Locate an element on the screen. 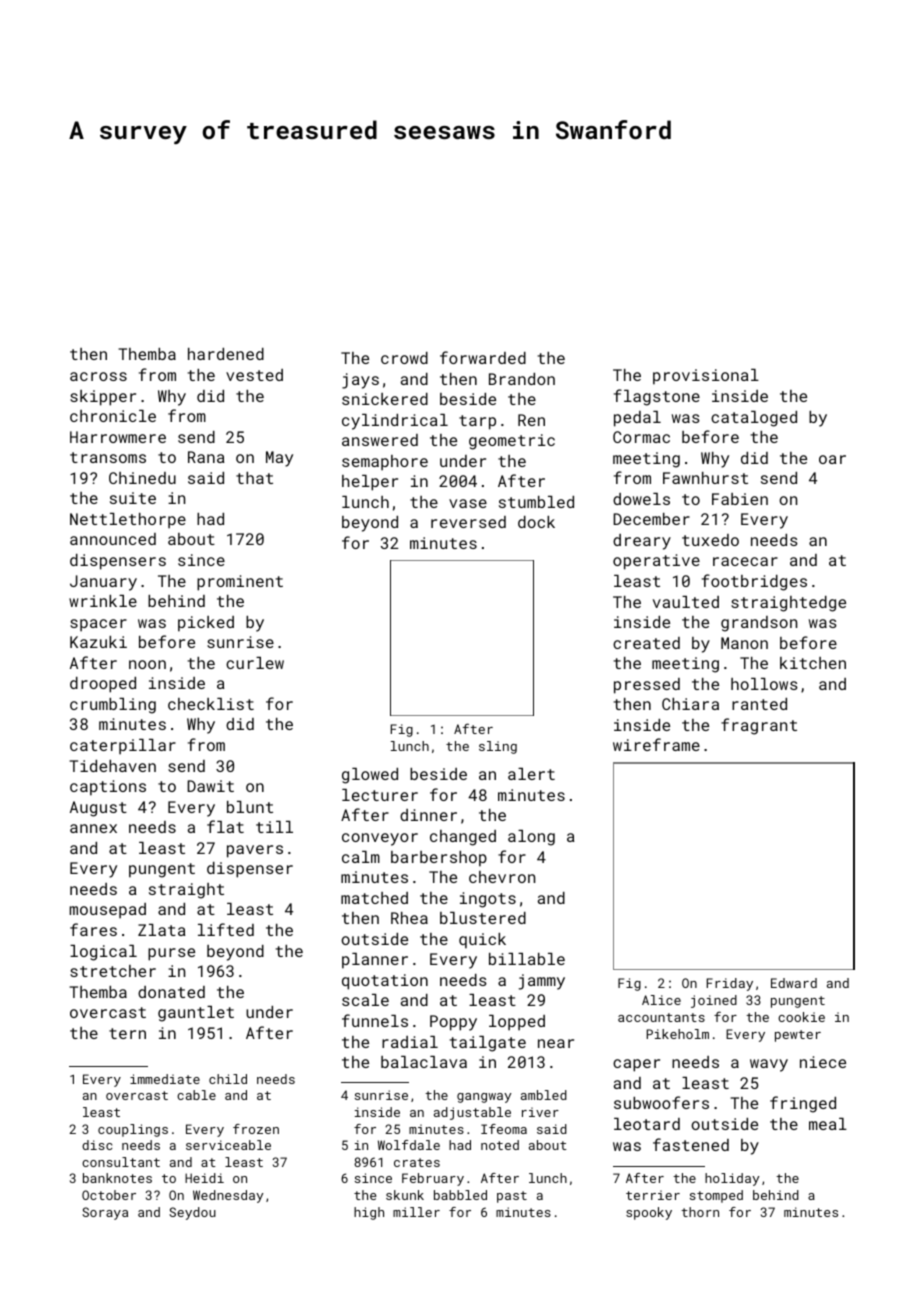 The width and height of the screenshot is (924, 1308). vaulted is located at coordinates (686, 602).
